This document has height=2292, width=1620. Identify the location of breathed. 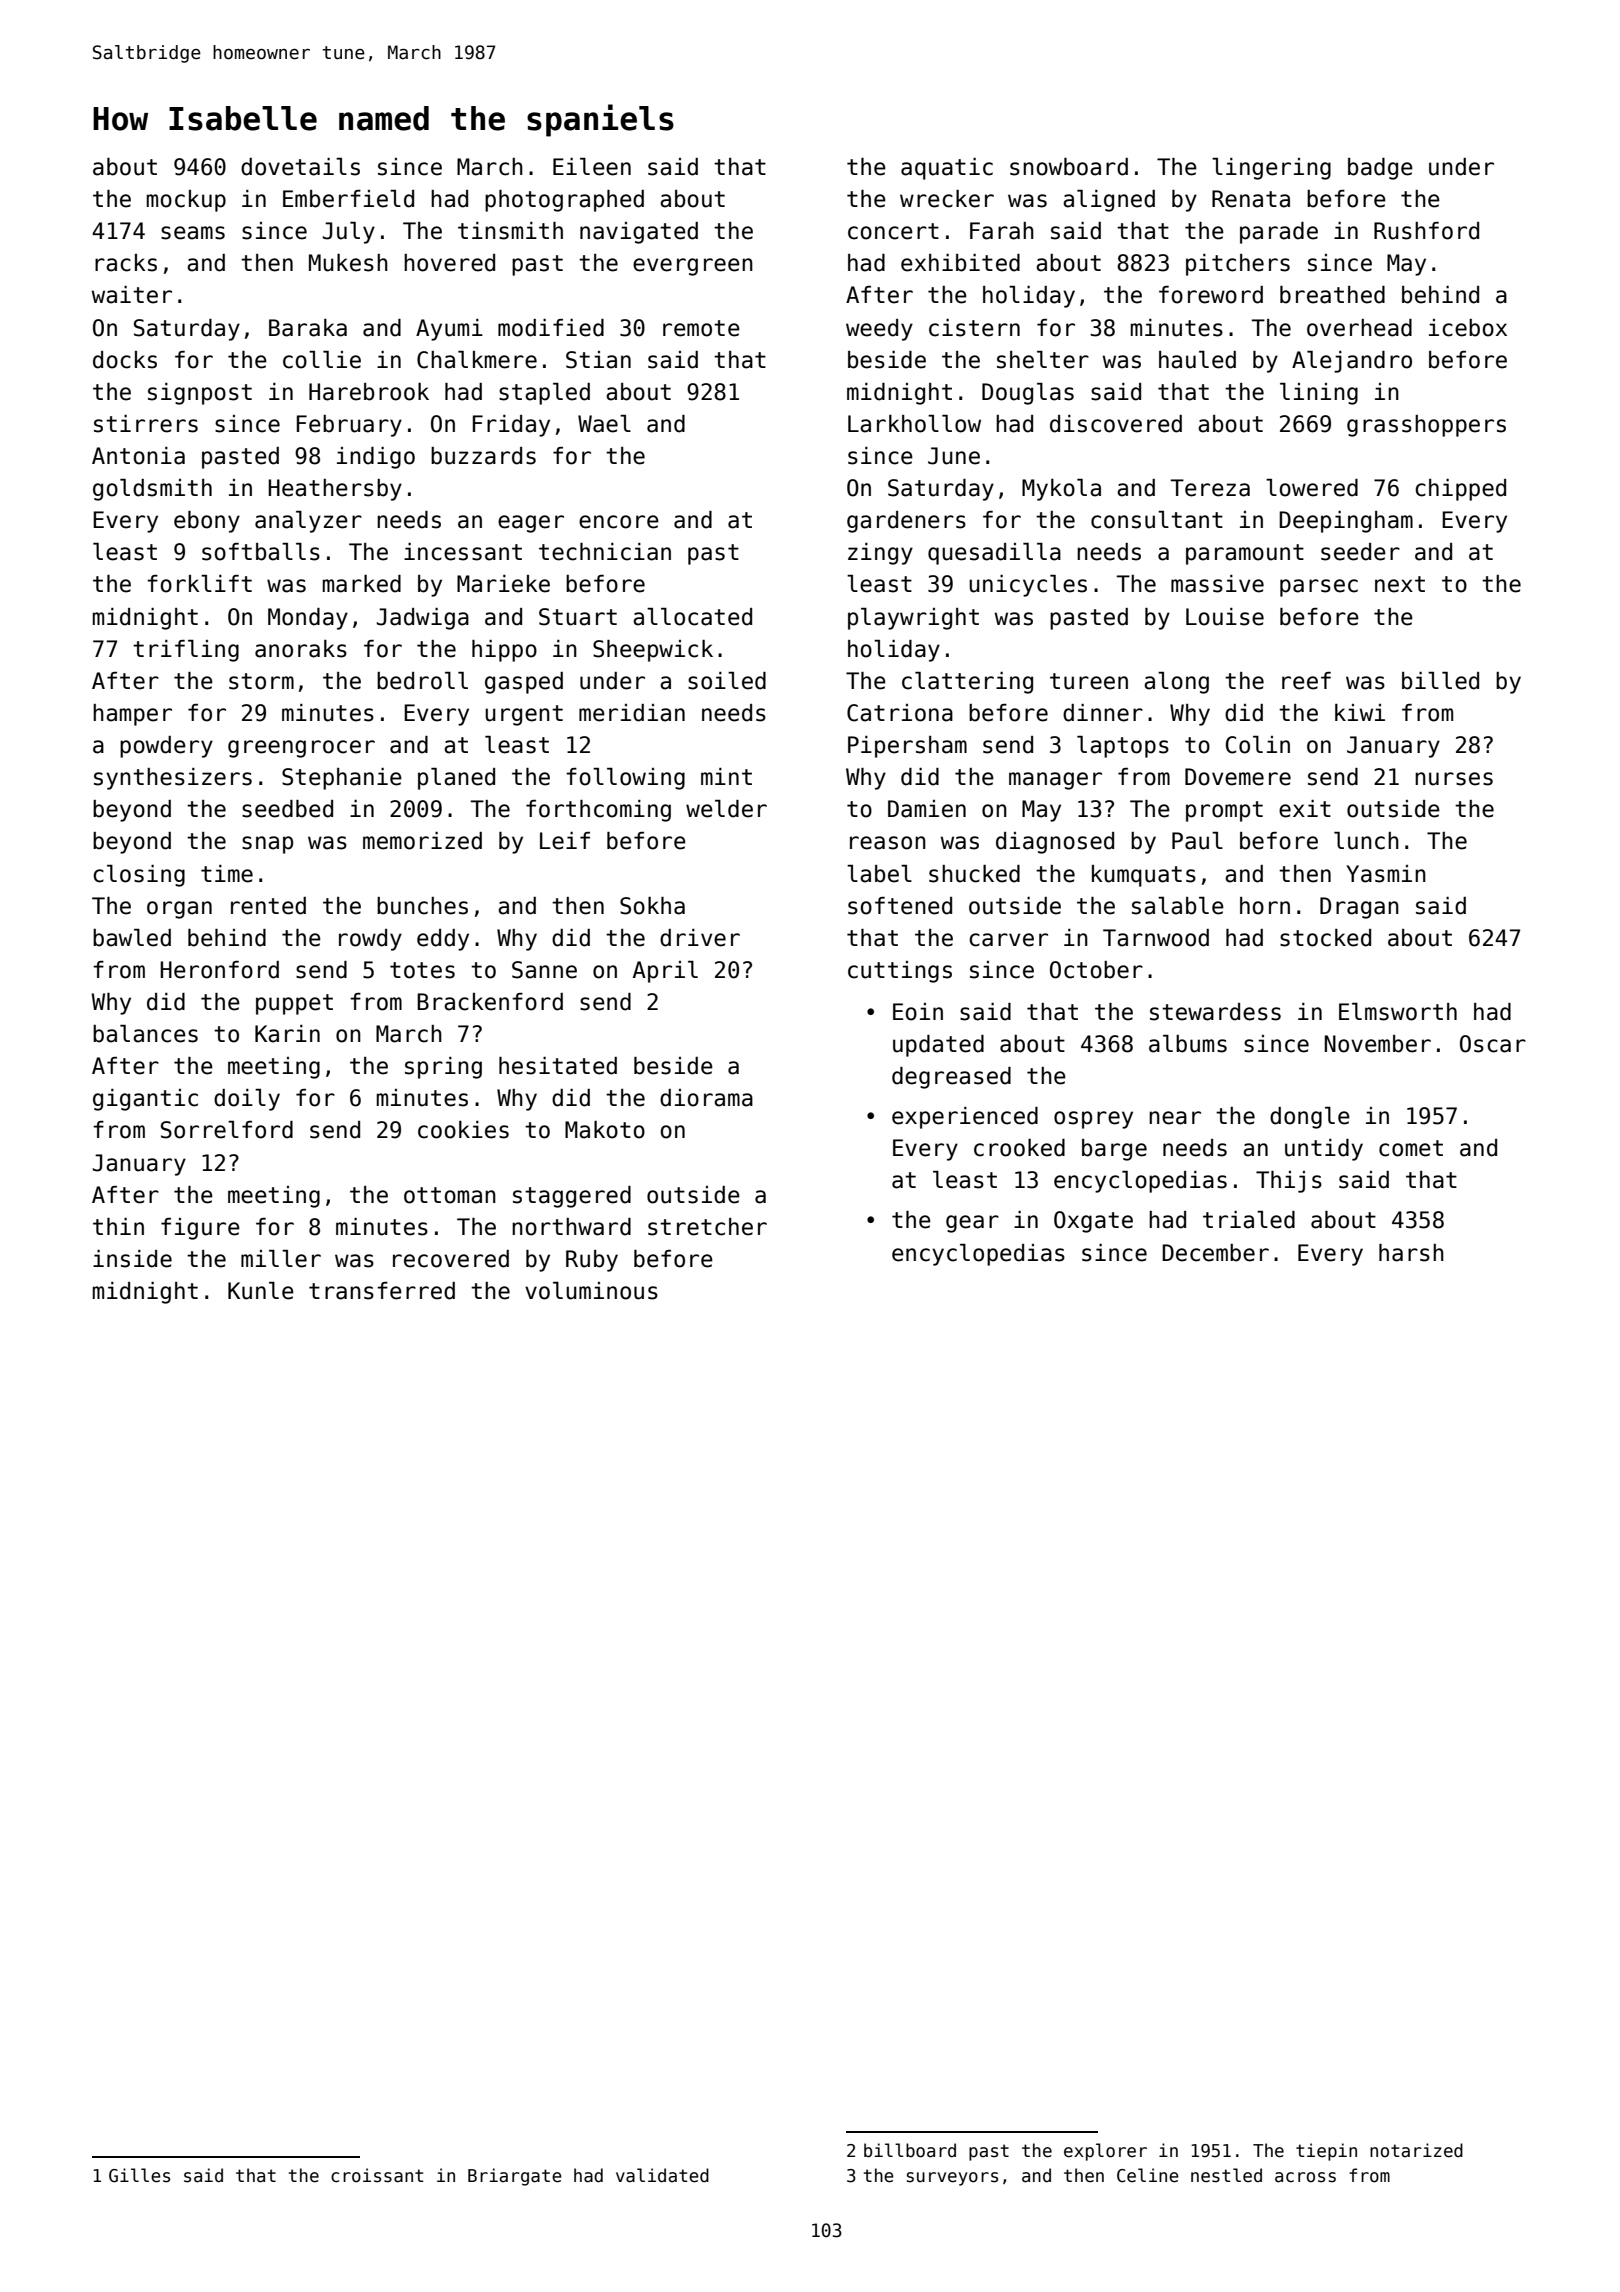
(1332, 295).
